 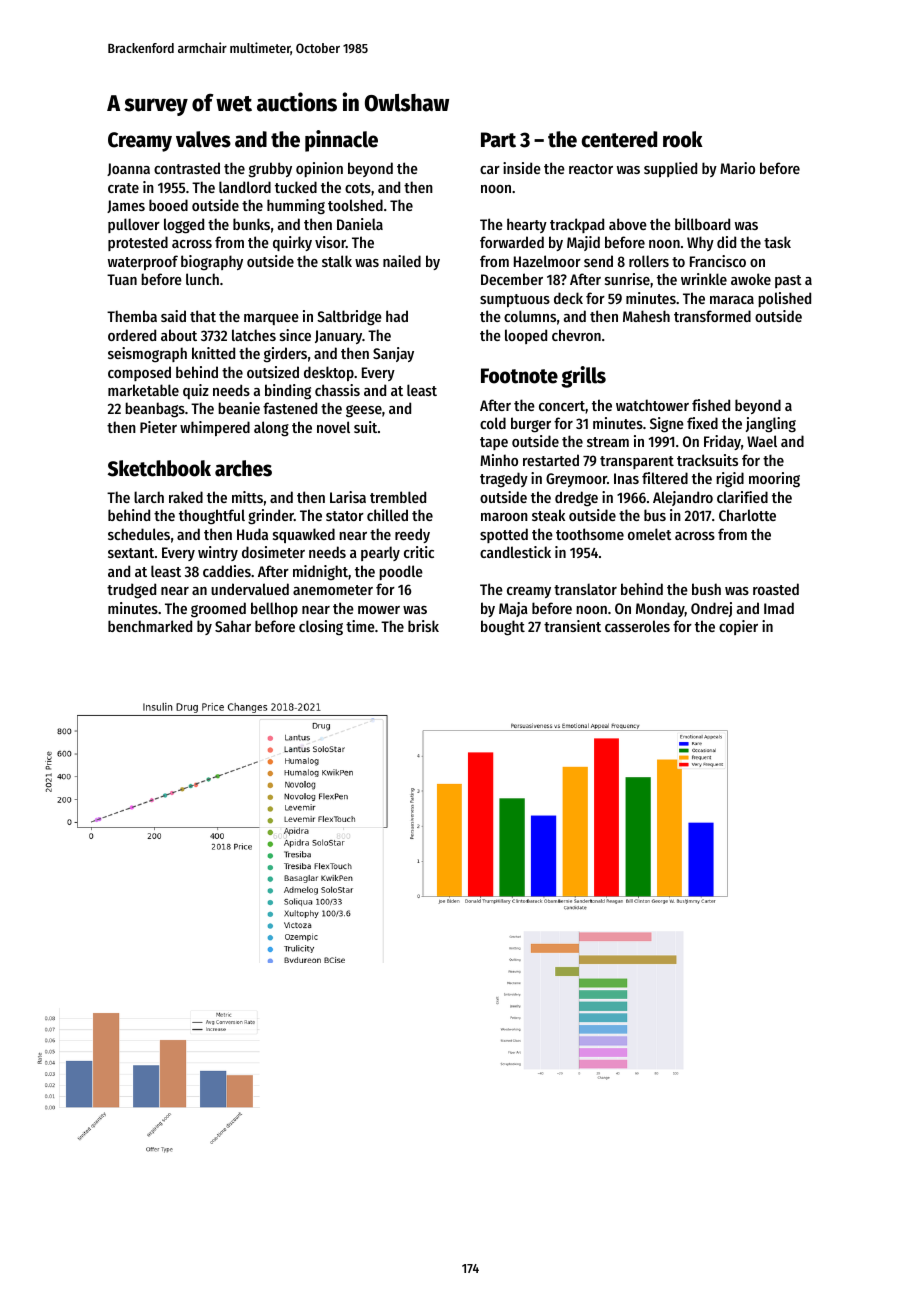 What do you see at coordinates (711, 405) in the image?
I see `fished` at bounding box center [711, 405].
